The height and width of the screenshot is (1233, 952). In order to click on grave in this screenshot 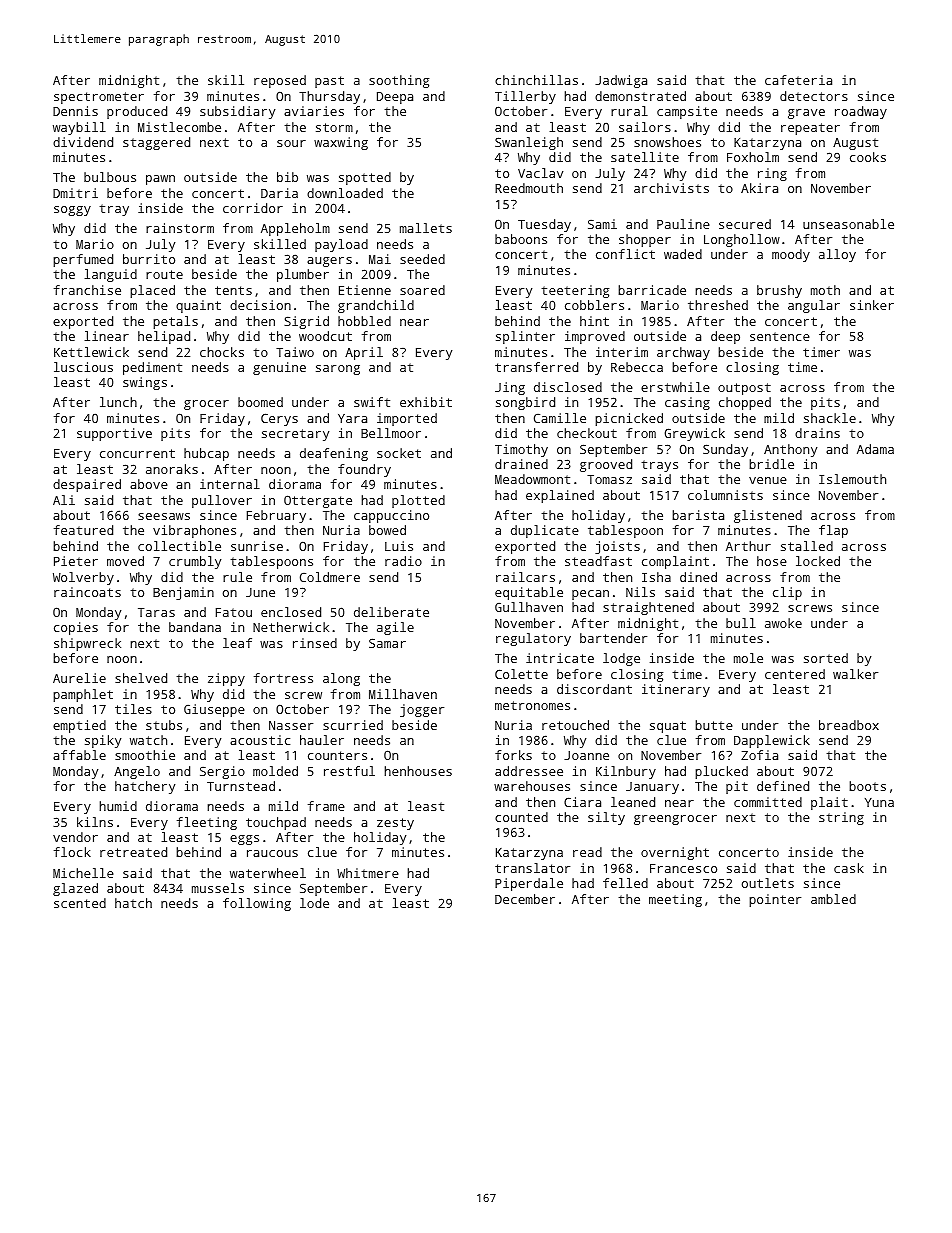, I will do `click(806, 114)`.
